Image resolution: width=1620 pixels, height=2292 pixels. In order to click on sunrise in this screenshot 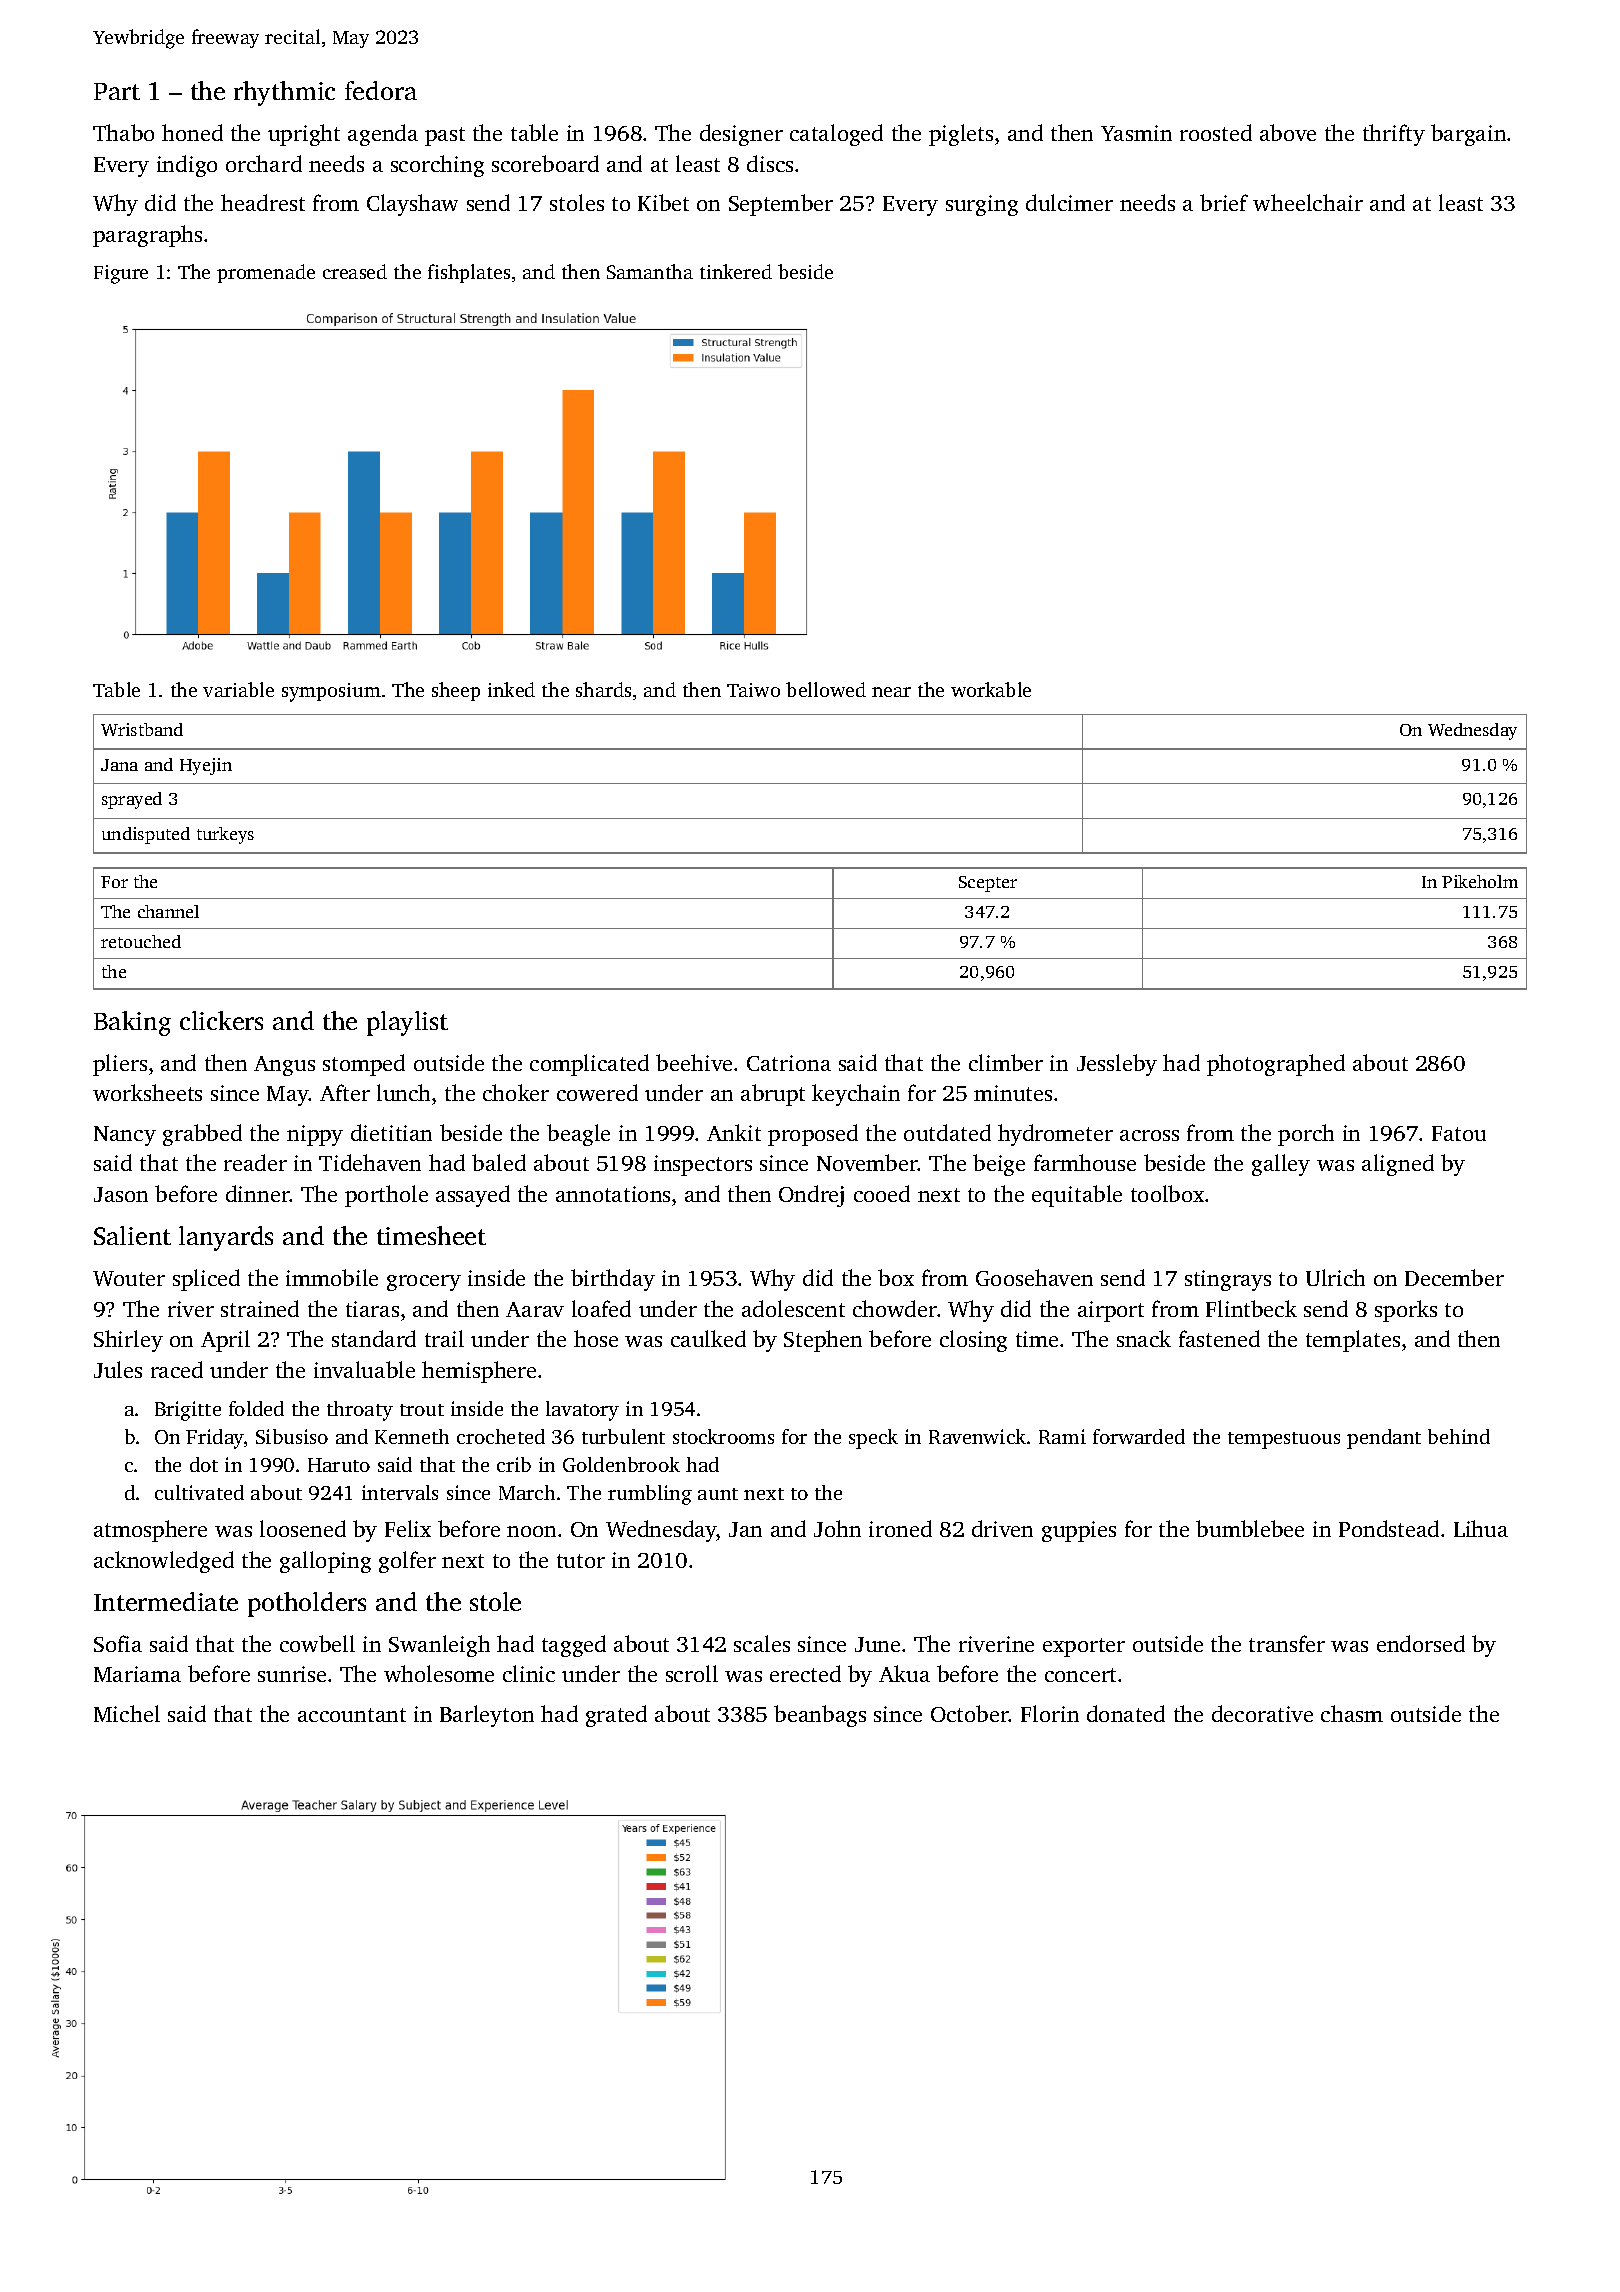, I will do `click(292, 1674)`.
